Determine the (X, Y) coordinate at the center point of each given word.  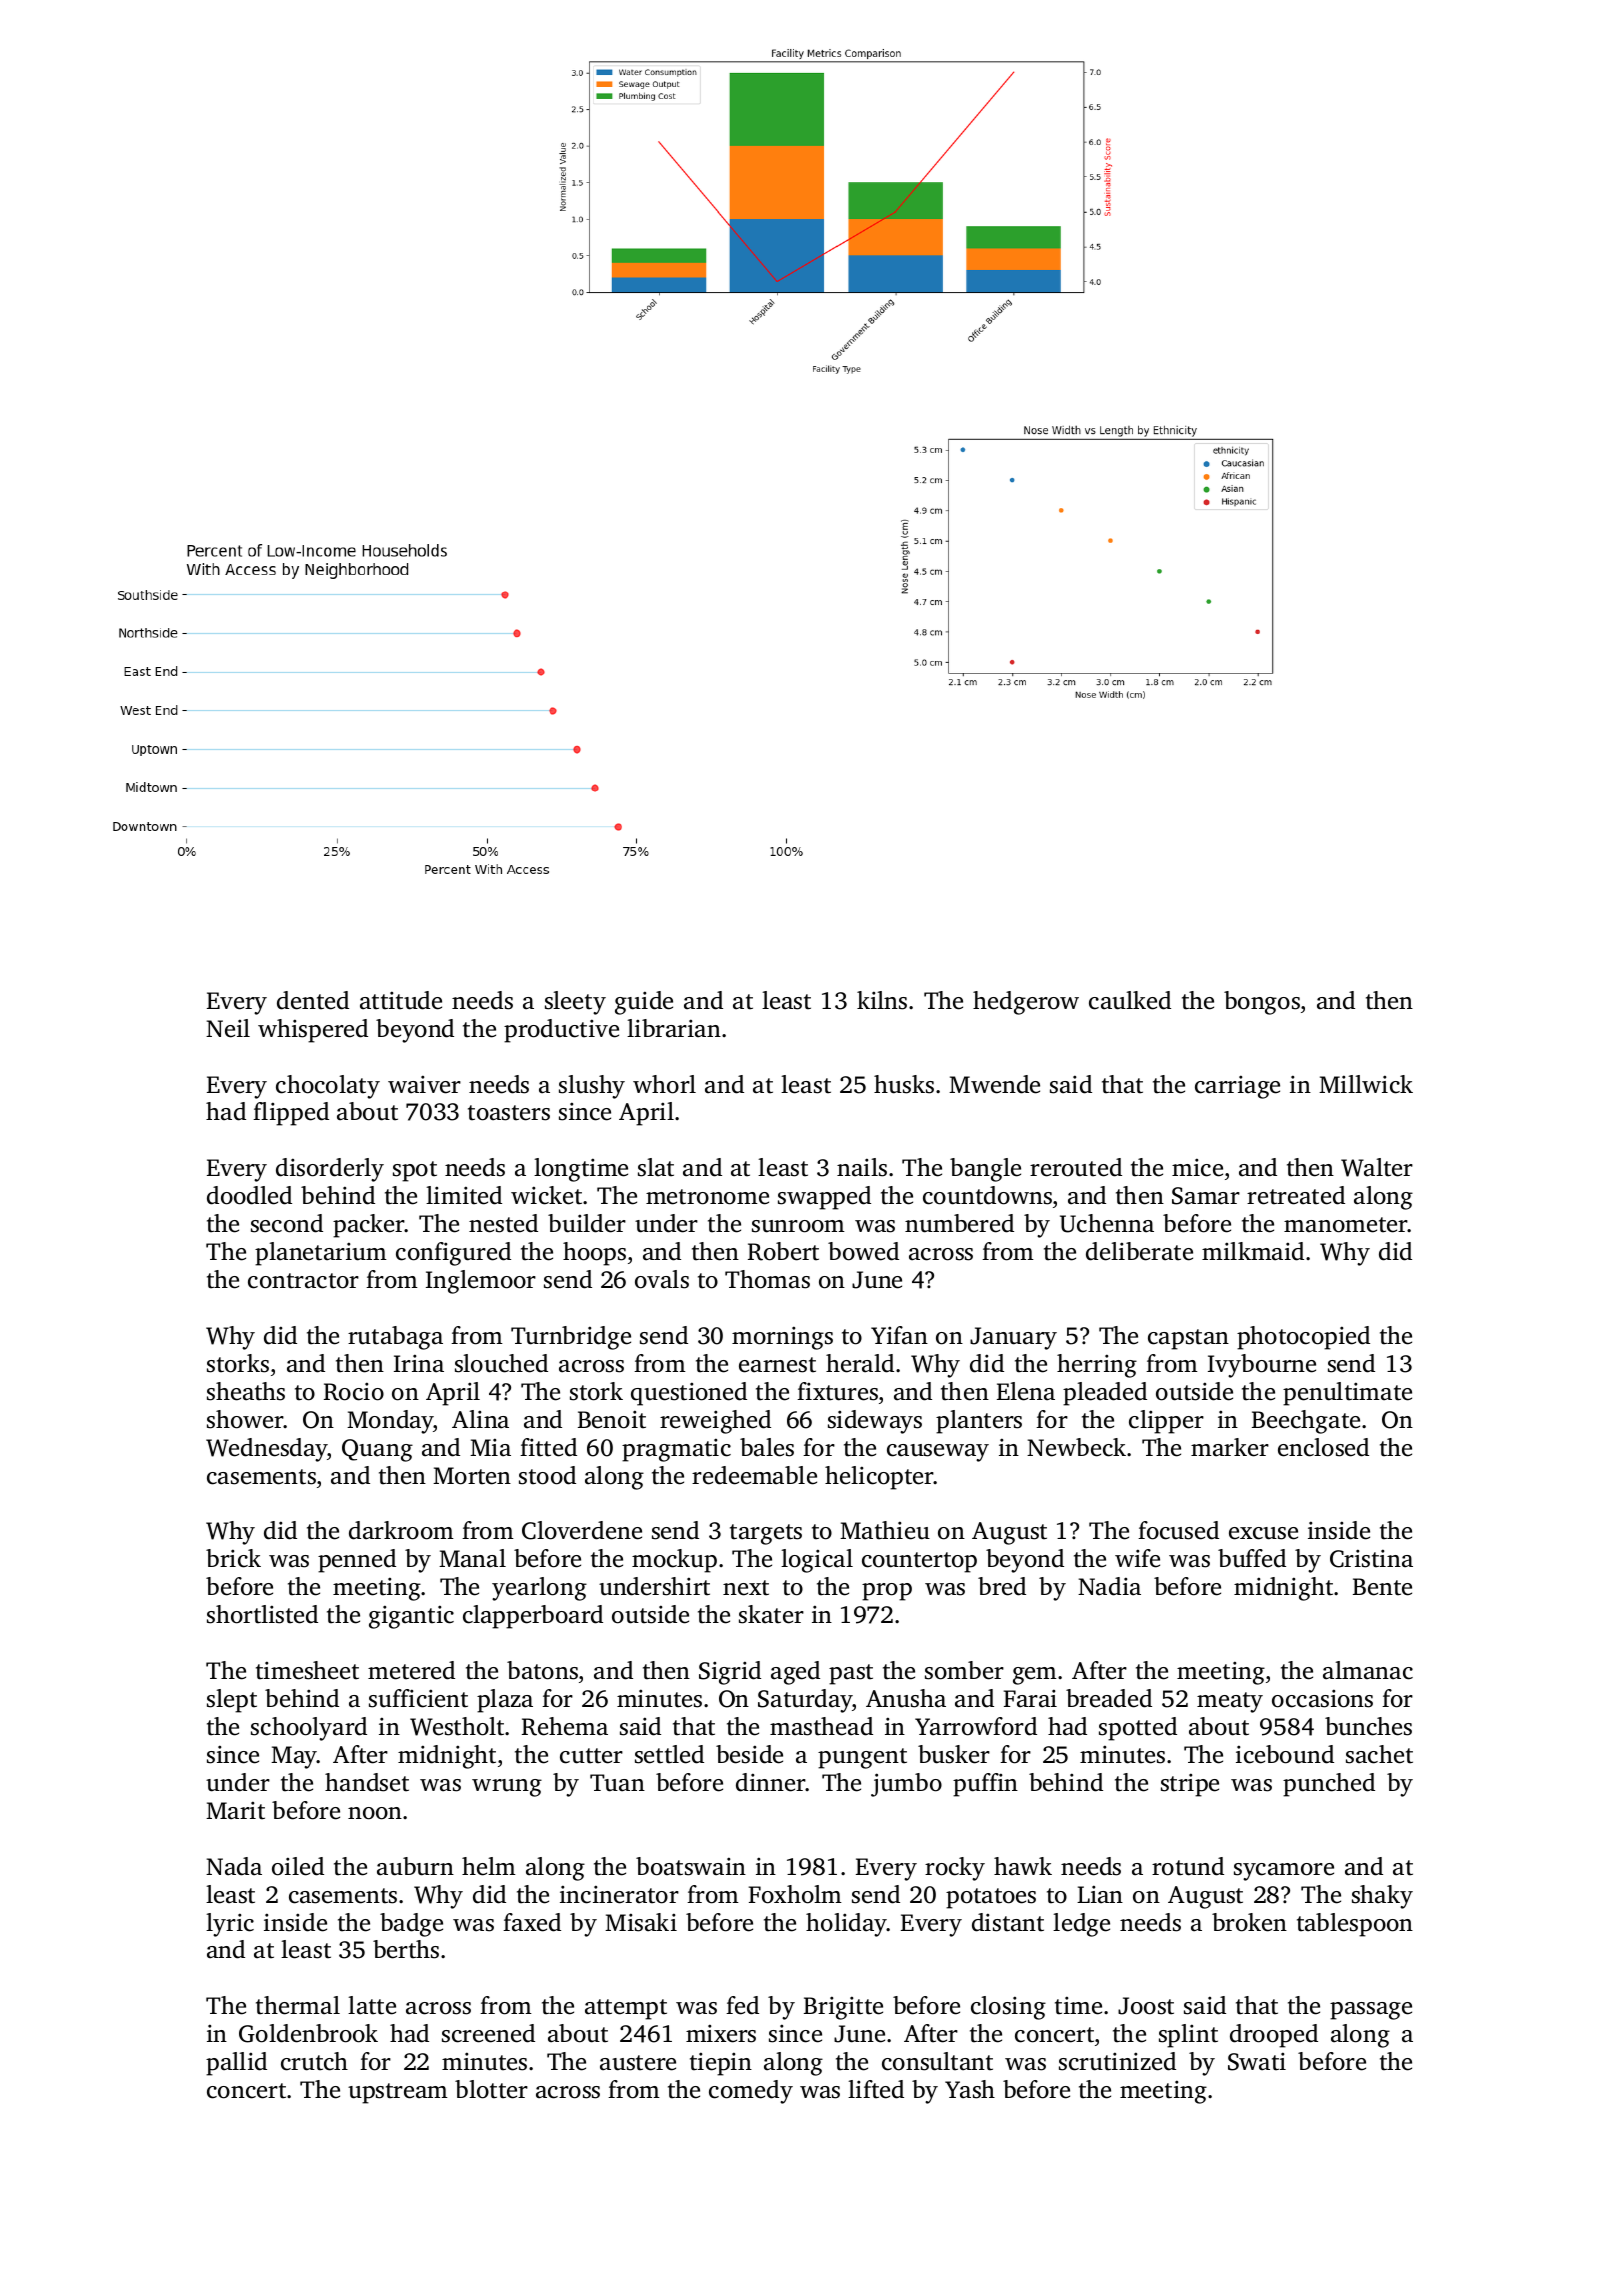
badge (411, 1925)
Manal (472, 1558)
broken (1249, 1922)
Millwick (1366, 1084)
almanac (1368, 1670)
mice (1197, 1167)
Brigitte (843, 2008)
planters (979, 1422)
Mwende (994, 1084)
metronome (707, 1197)
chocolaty (328, 1087)
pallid (236, 2064)
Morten (472, 1476)
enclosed (1323, 1447)
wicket (546, 1195)
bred (1002, 1586)
